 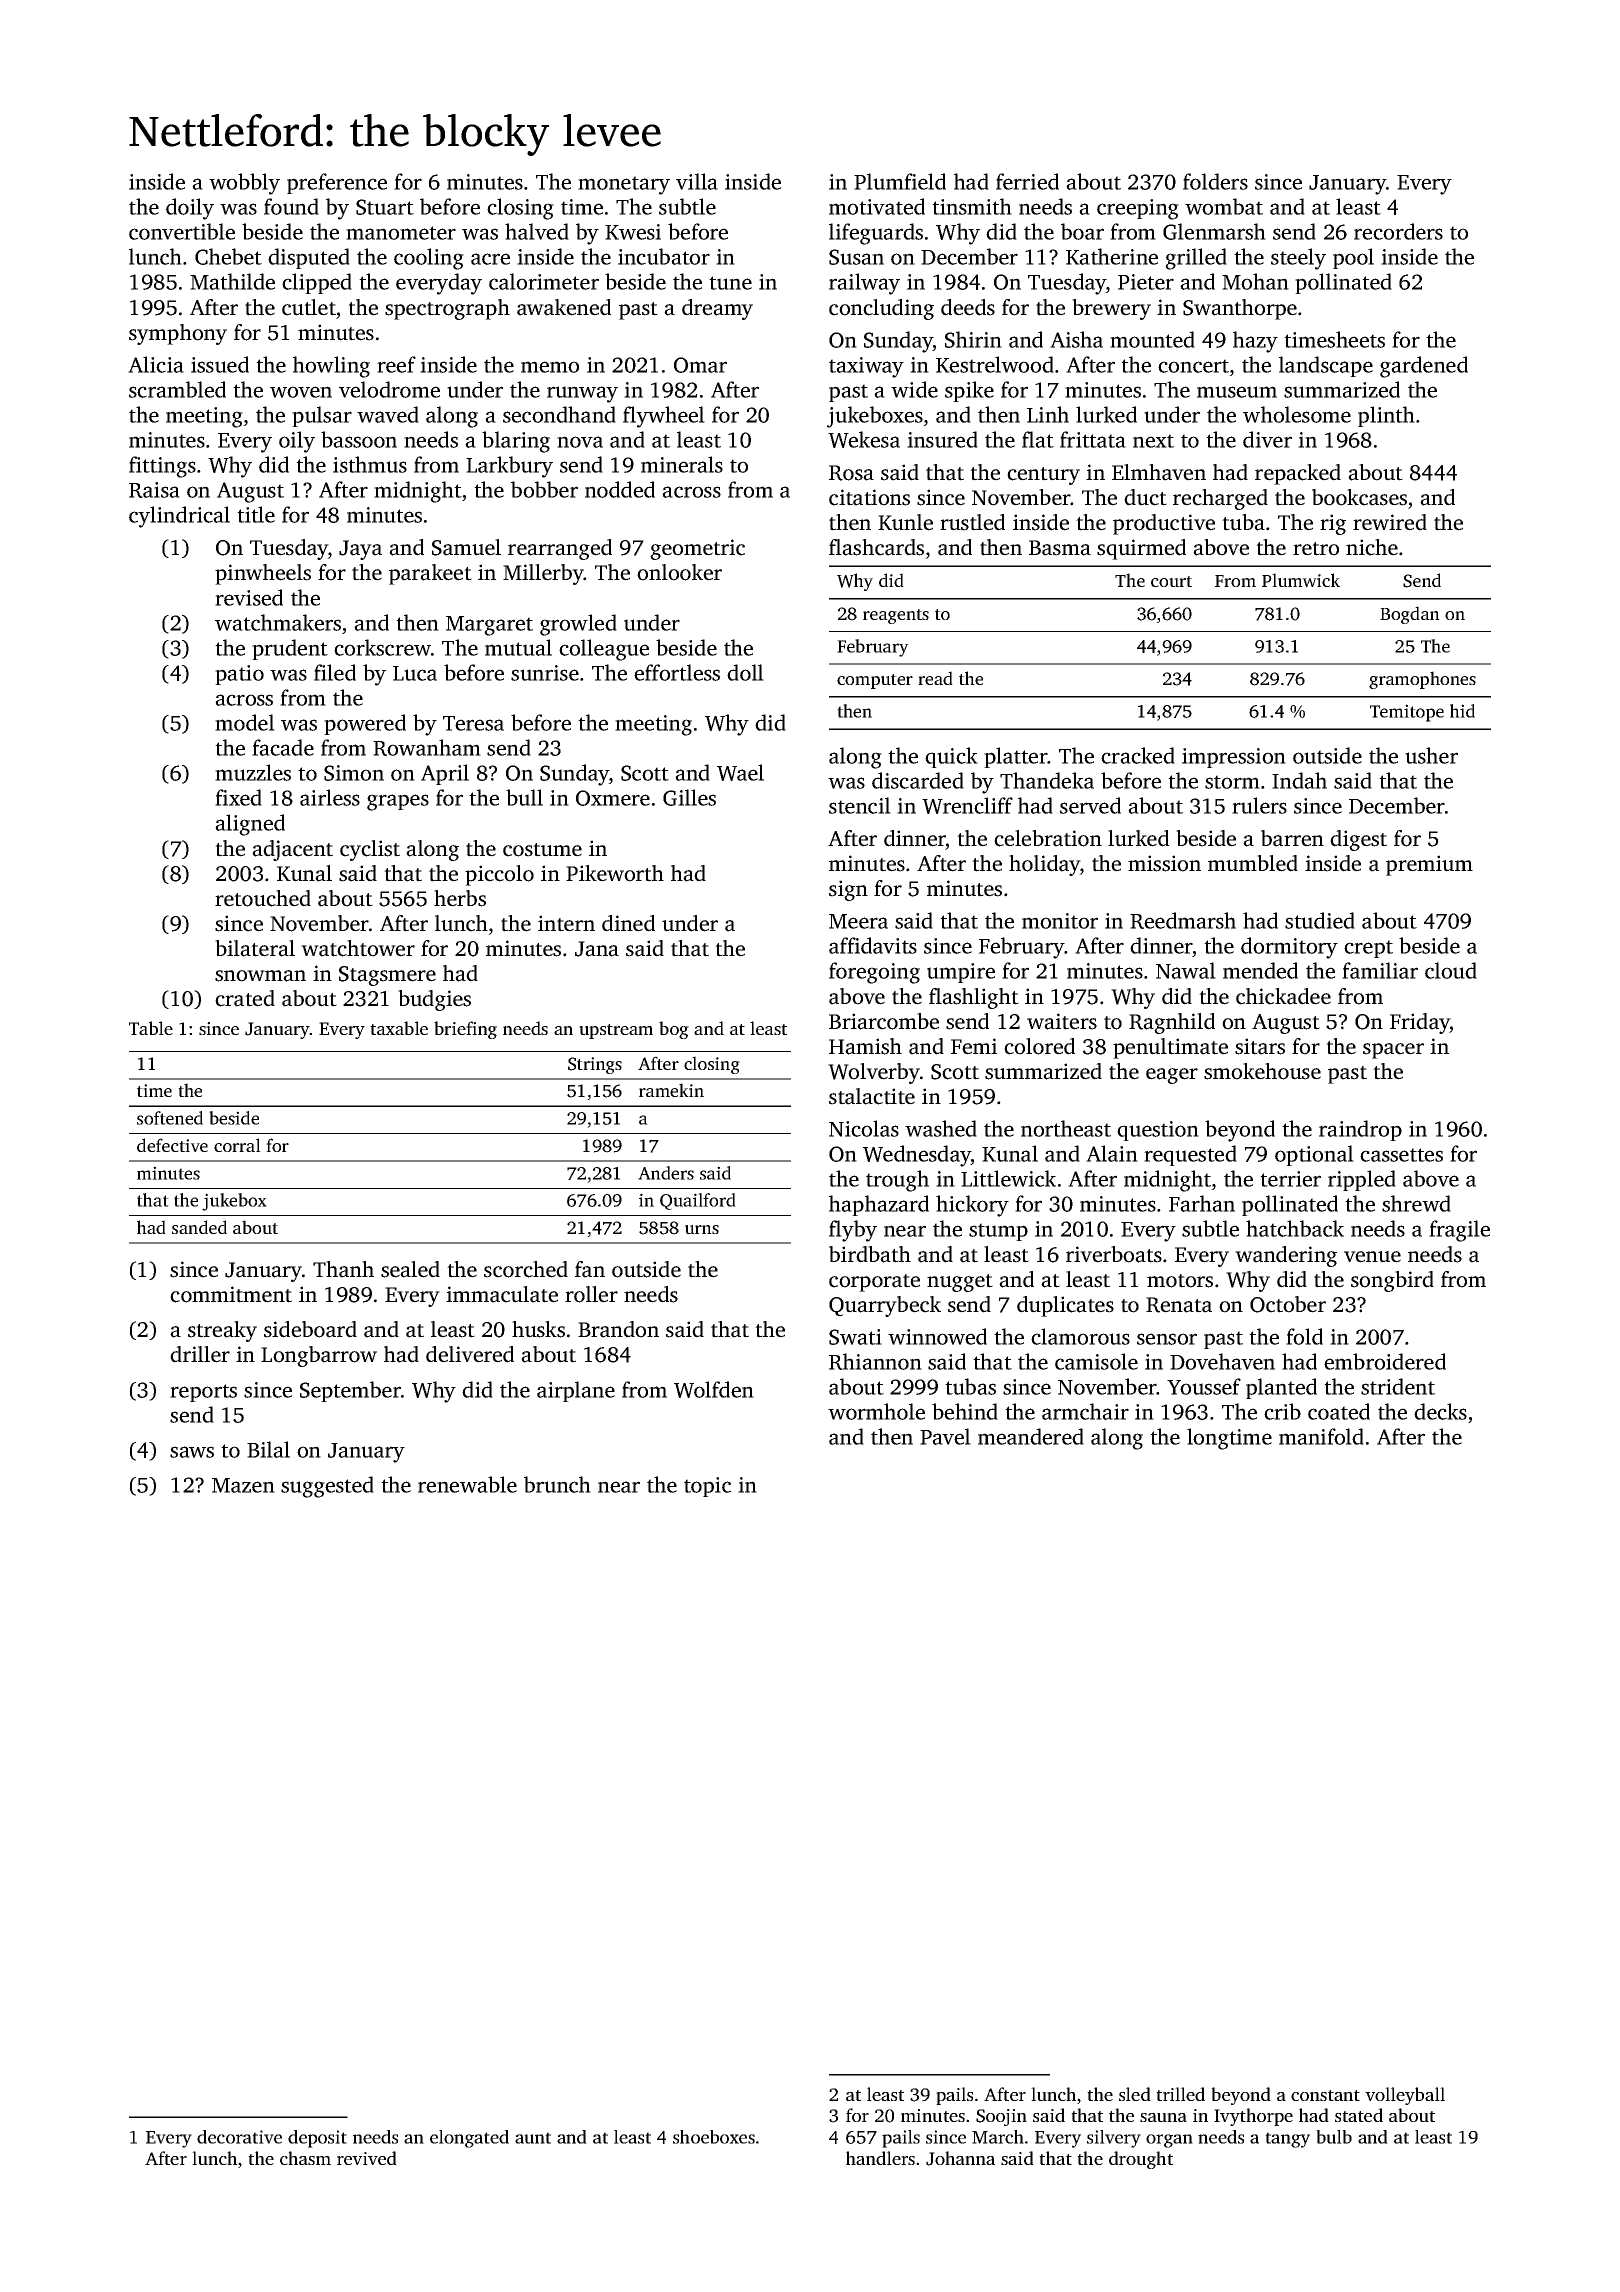 I want to click on sealed, so click(x=410, y=1269).
